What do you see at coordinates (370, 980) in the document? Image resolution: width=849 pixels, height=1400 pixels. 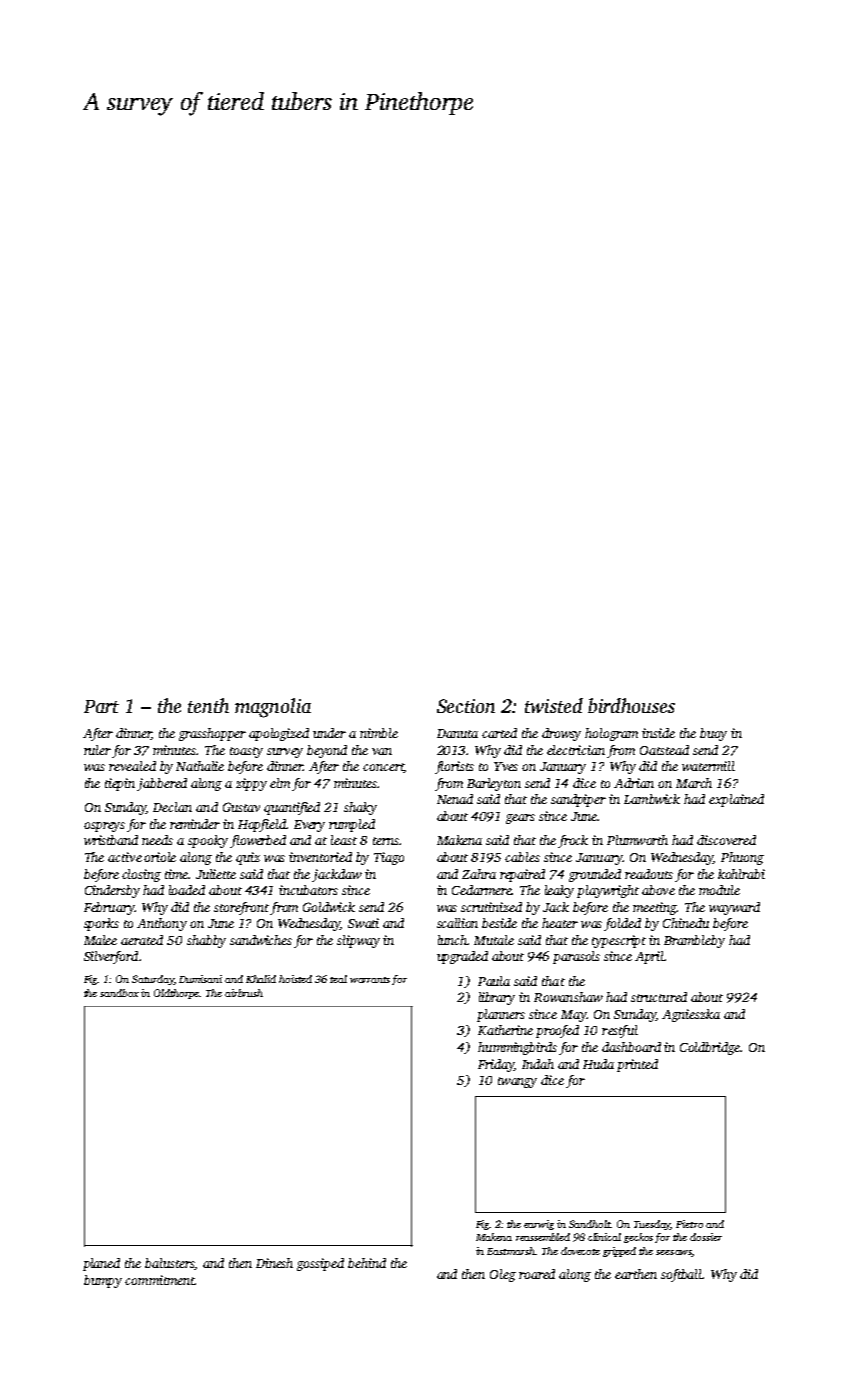 I see `warrants` at bounding box center [370, 980].
